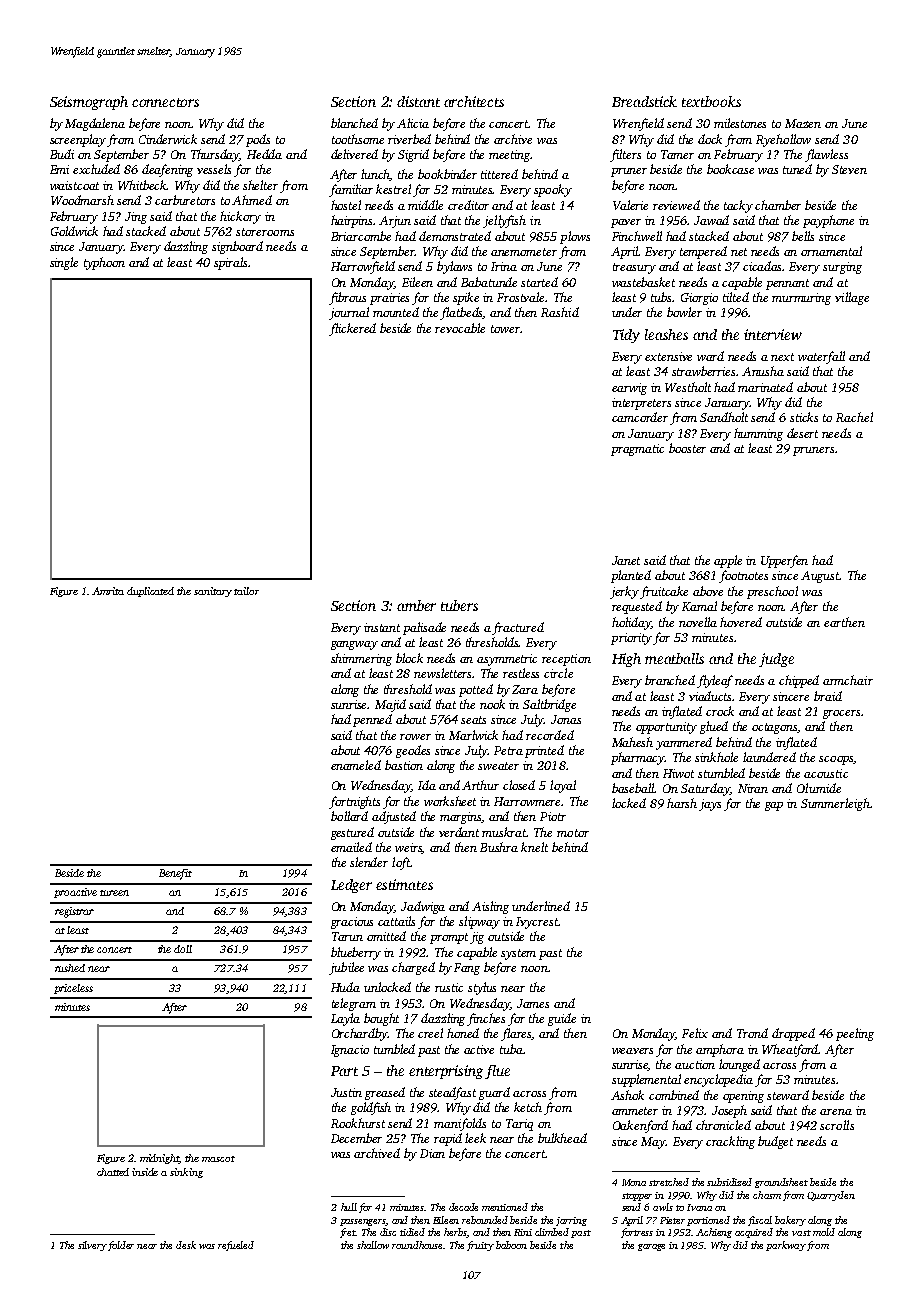 The width and height of the screenshot is (924, 1308). Describe the element at coordinates (108, 591) in the screenshot. I see `Amrita` at that location.
